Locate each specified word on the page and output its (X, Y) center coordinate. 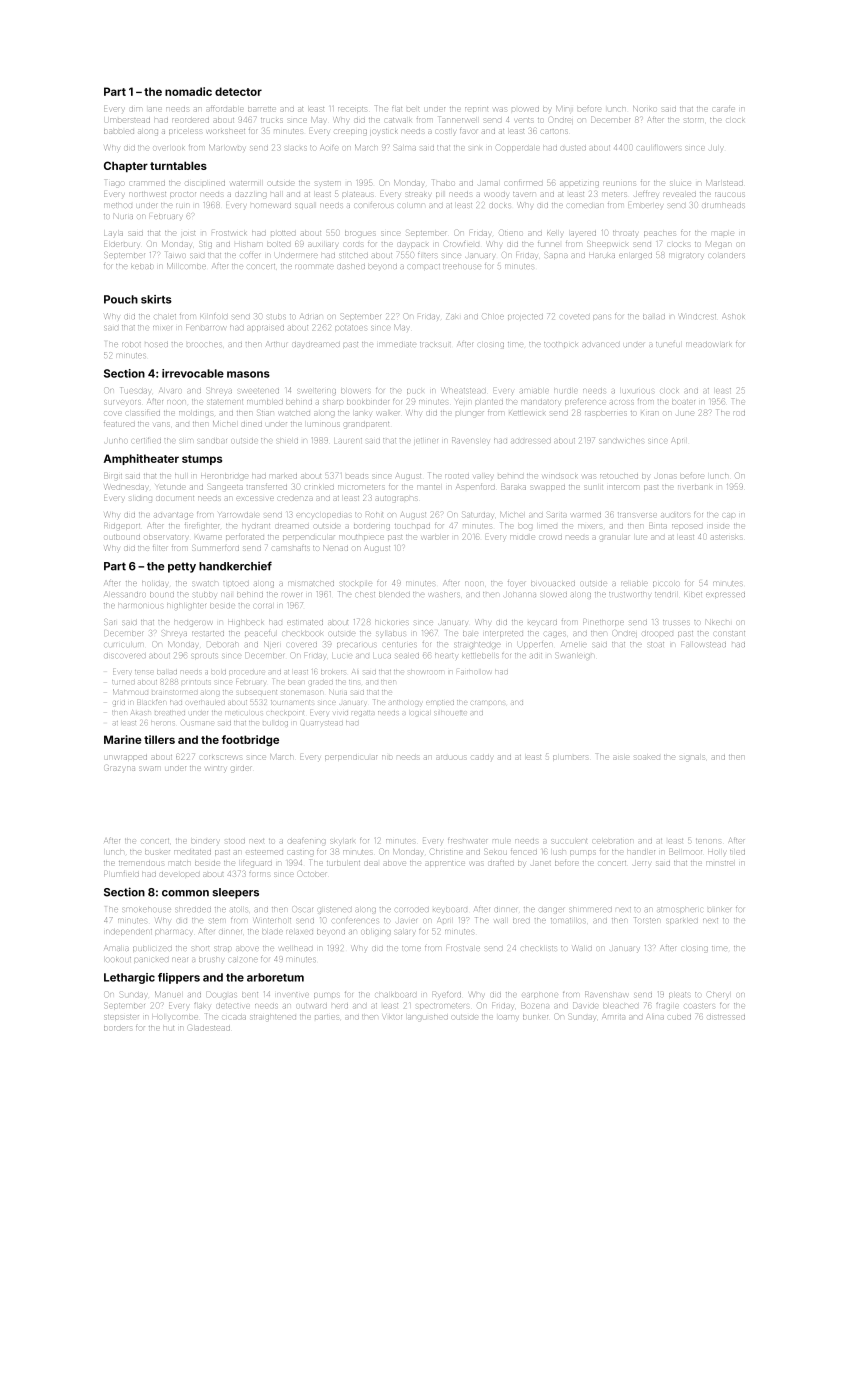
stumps (202, 460)
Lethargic (129, 978)
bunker (535, 1017)
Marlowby (227, 147)
